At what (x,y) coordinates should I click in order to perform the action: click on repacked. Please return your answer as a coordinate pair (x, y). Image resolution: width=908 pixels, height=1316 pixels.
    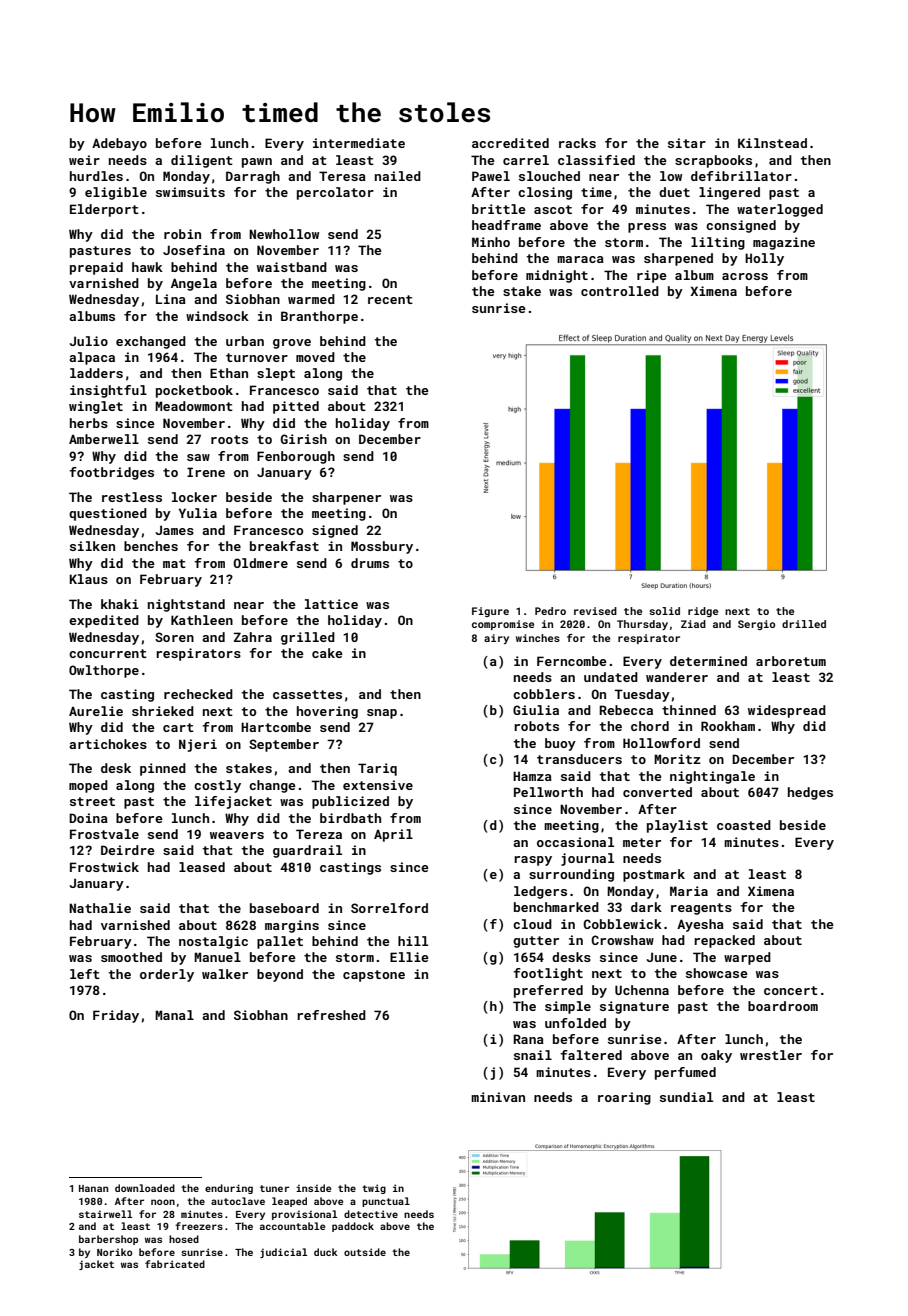
    Looking at the image, I should click on (724, 941).
